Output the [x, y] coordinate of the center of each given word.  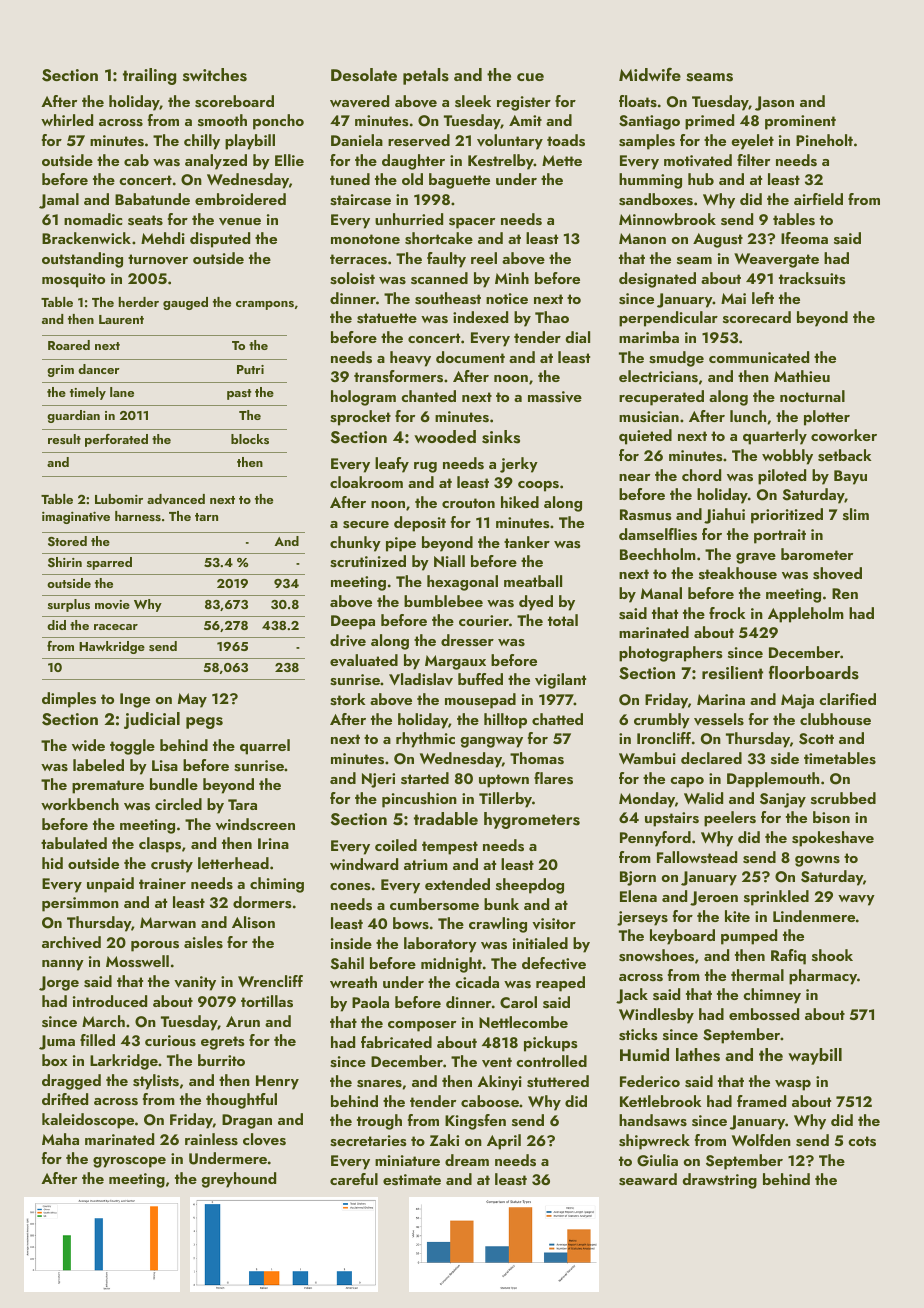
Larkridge [124, 1062]
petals [426, 76]
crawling [498, 925]
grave [756, 558]
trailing [149, 76]
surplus [69, 605]
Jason [774, 103]
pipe [401, 544]
